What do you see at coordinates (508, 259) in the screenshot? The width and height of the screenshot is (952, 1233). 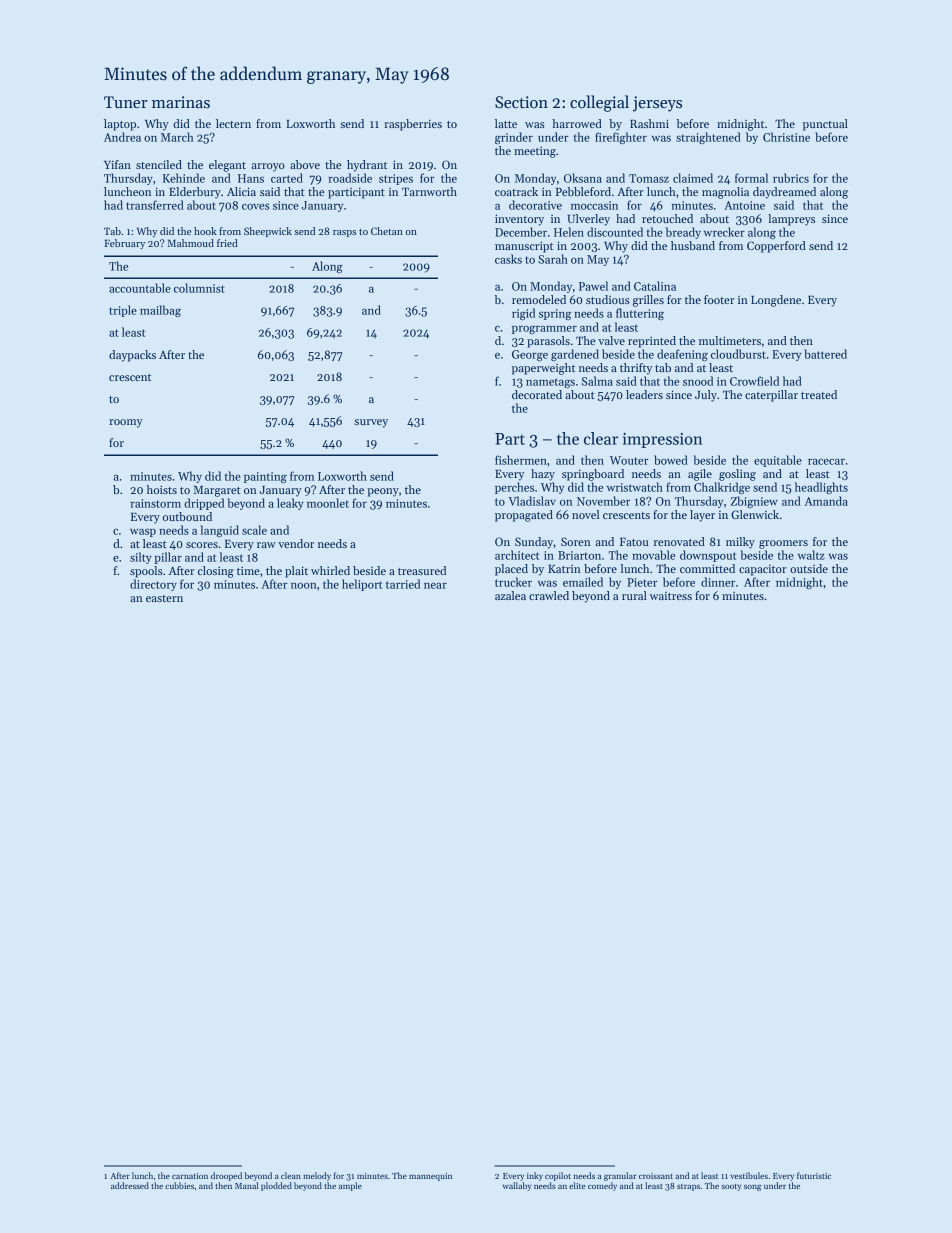 I see `casks` at bounding box center [508, 259].
